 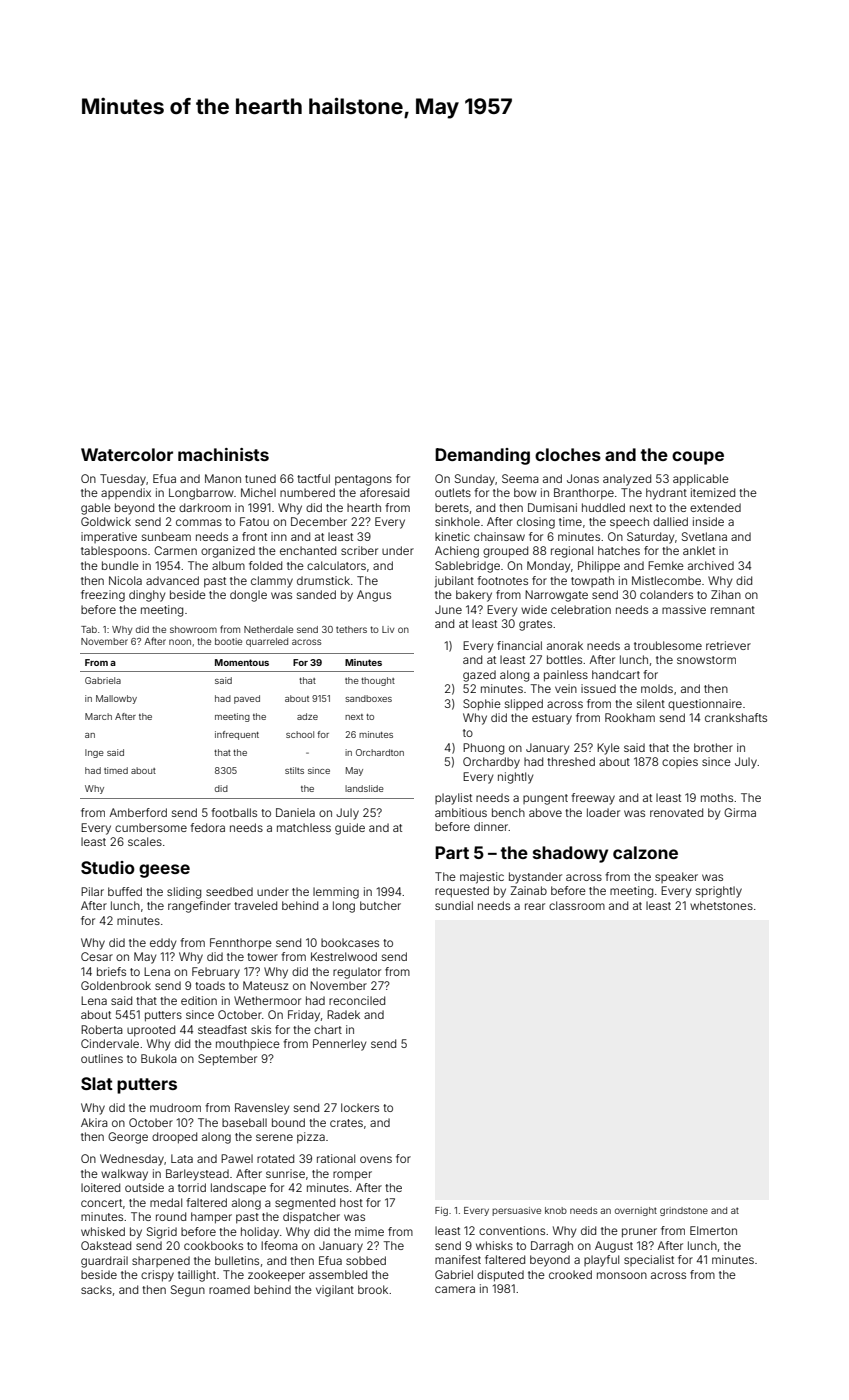 I want to click on sandboxes, so click(x=368, y=698).
